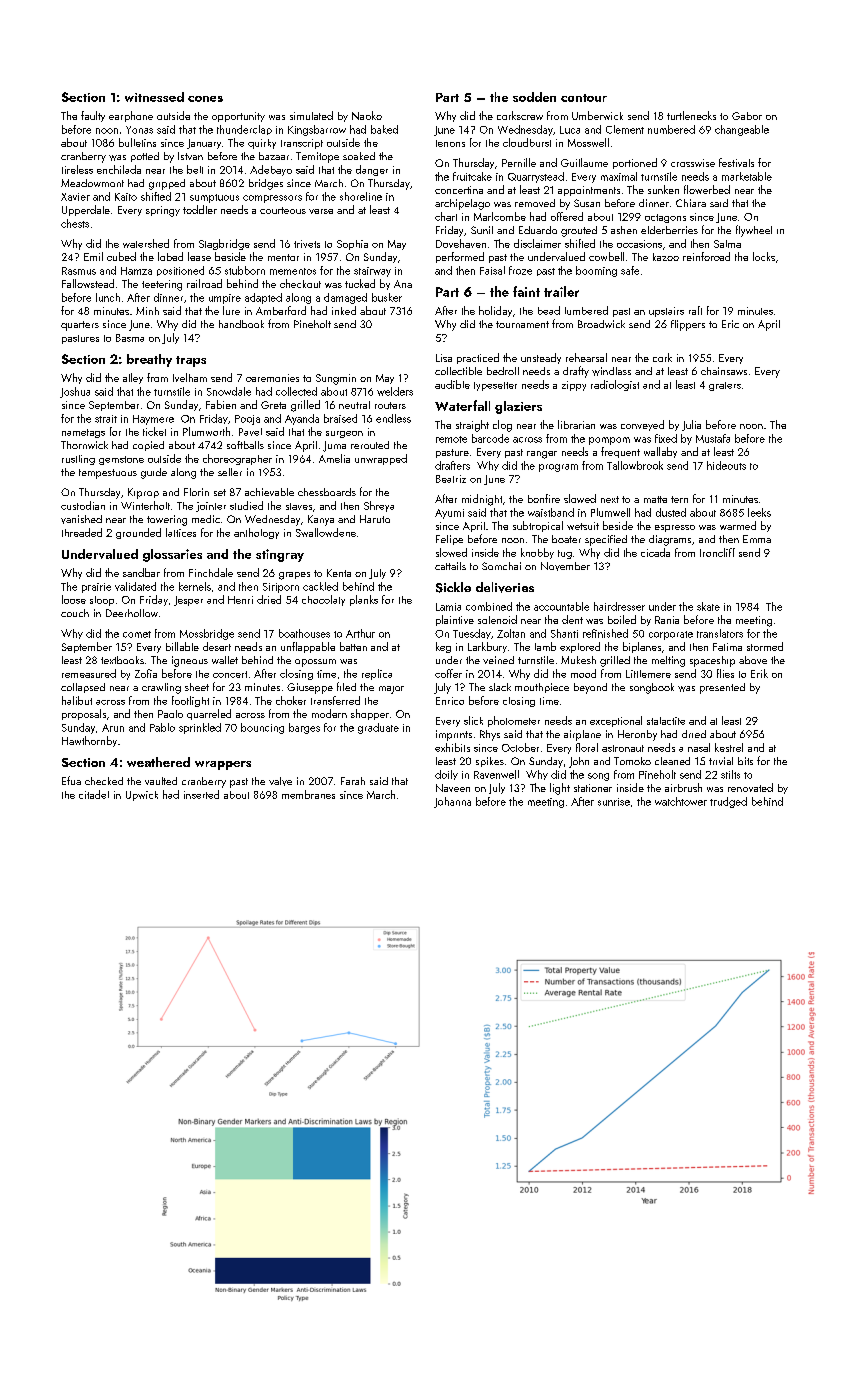 The image size is (849, 1400). I want to click on proposals, so click(84, 714).
